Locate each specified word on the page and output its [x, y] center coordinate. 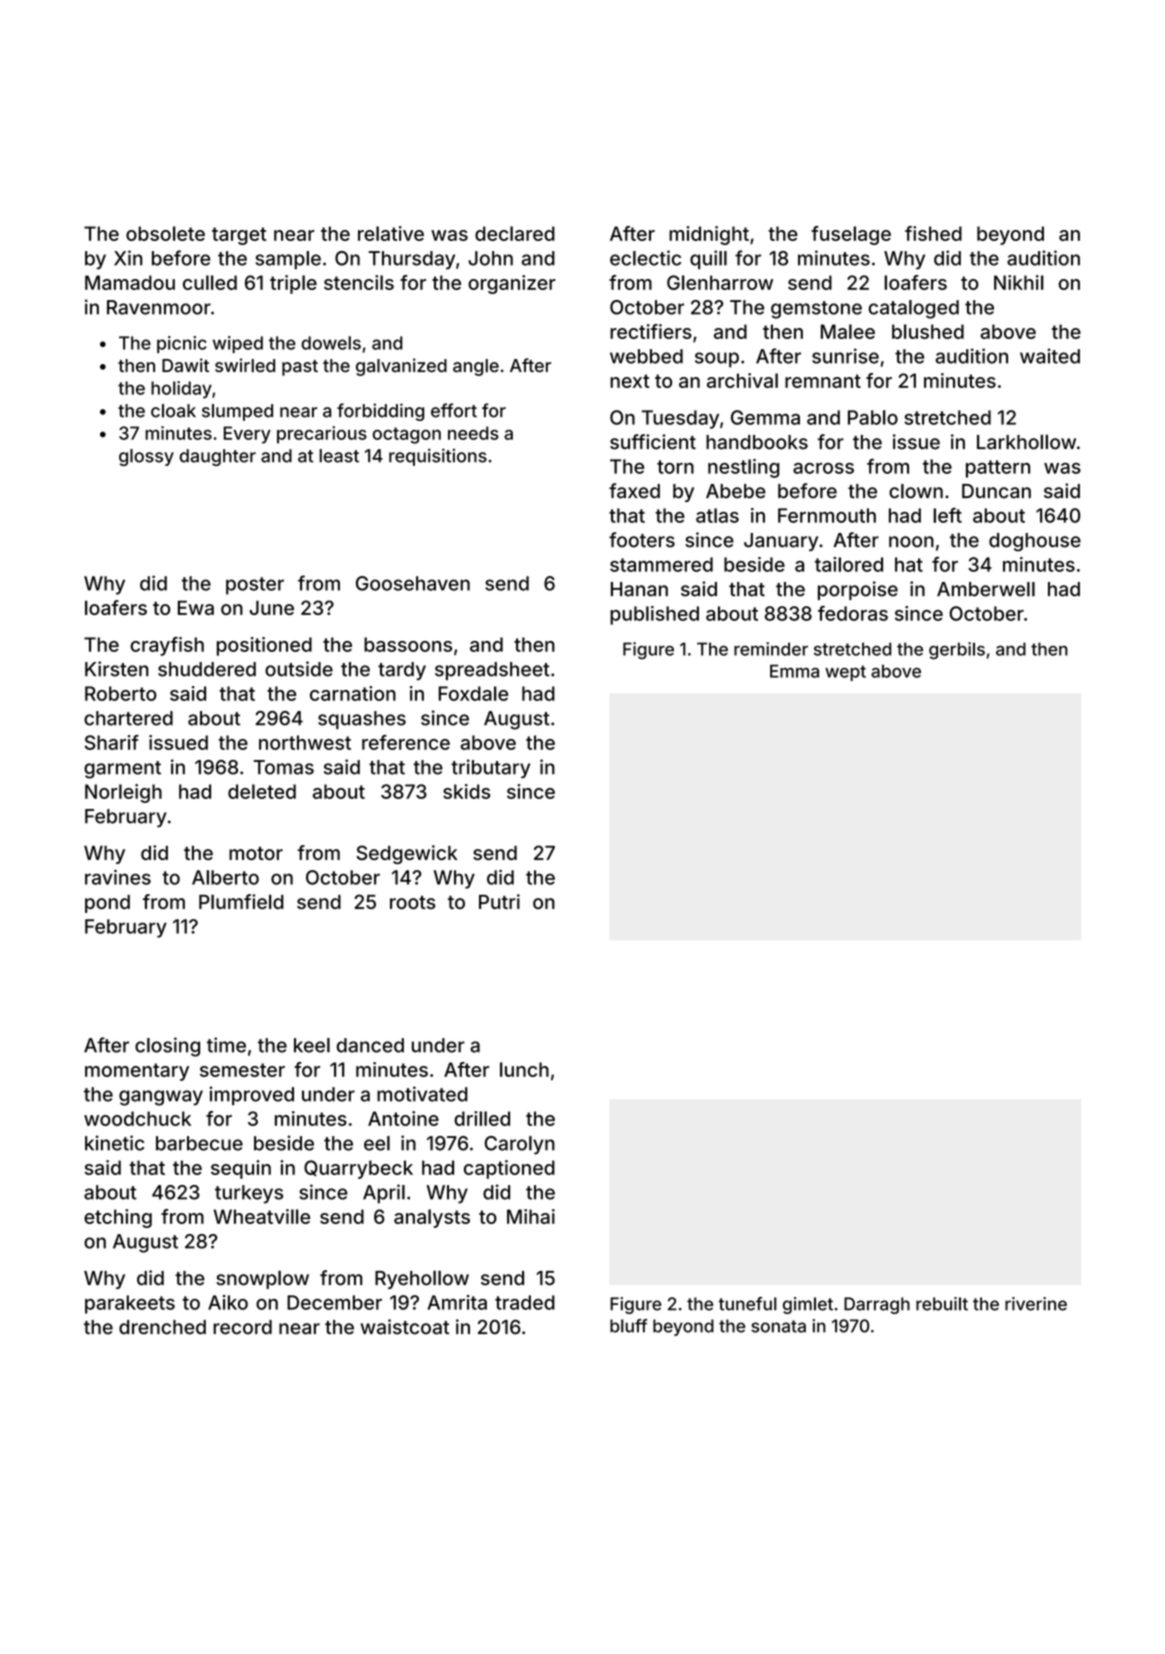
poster [255, 586]
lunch [524, 1069]
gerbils [957, 650]
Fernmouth [827, 515]
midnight [709, 235]
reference [406, 742]
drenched [162, 1327]
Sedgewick [406, 854]
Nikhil [1019, 282]
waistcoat [405, 1327]
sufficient [653, 442]
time [226, 1045]
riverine [1036, 1304]
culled [210, 282]
